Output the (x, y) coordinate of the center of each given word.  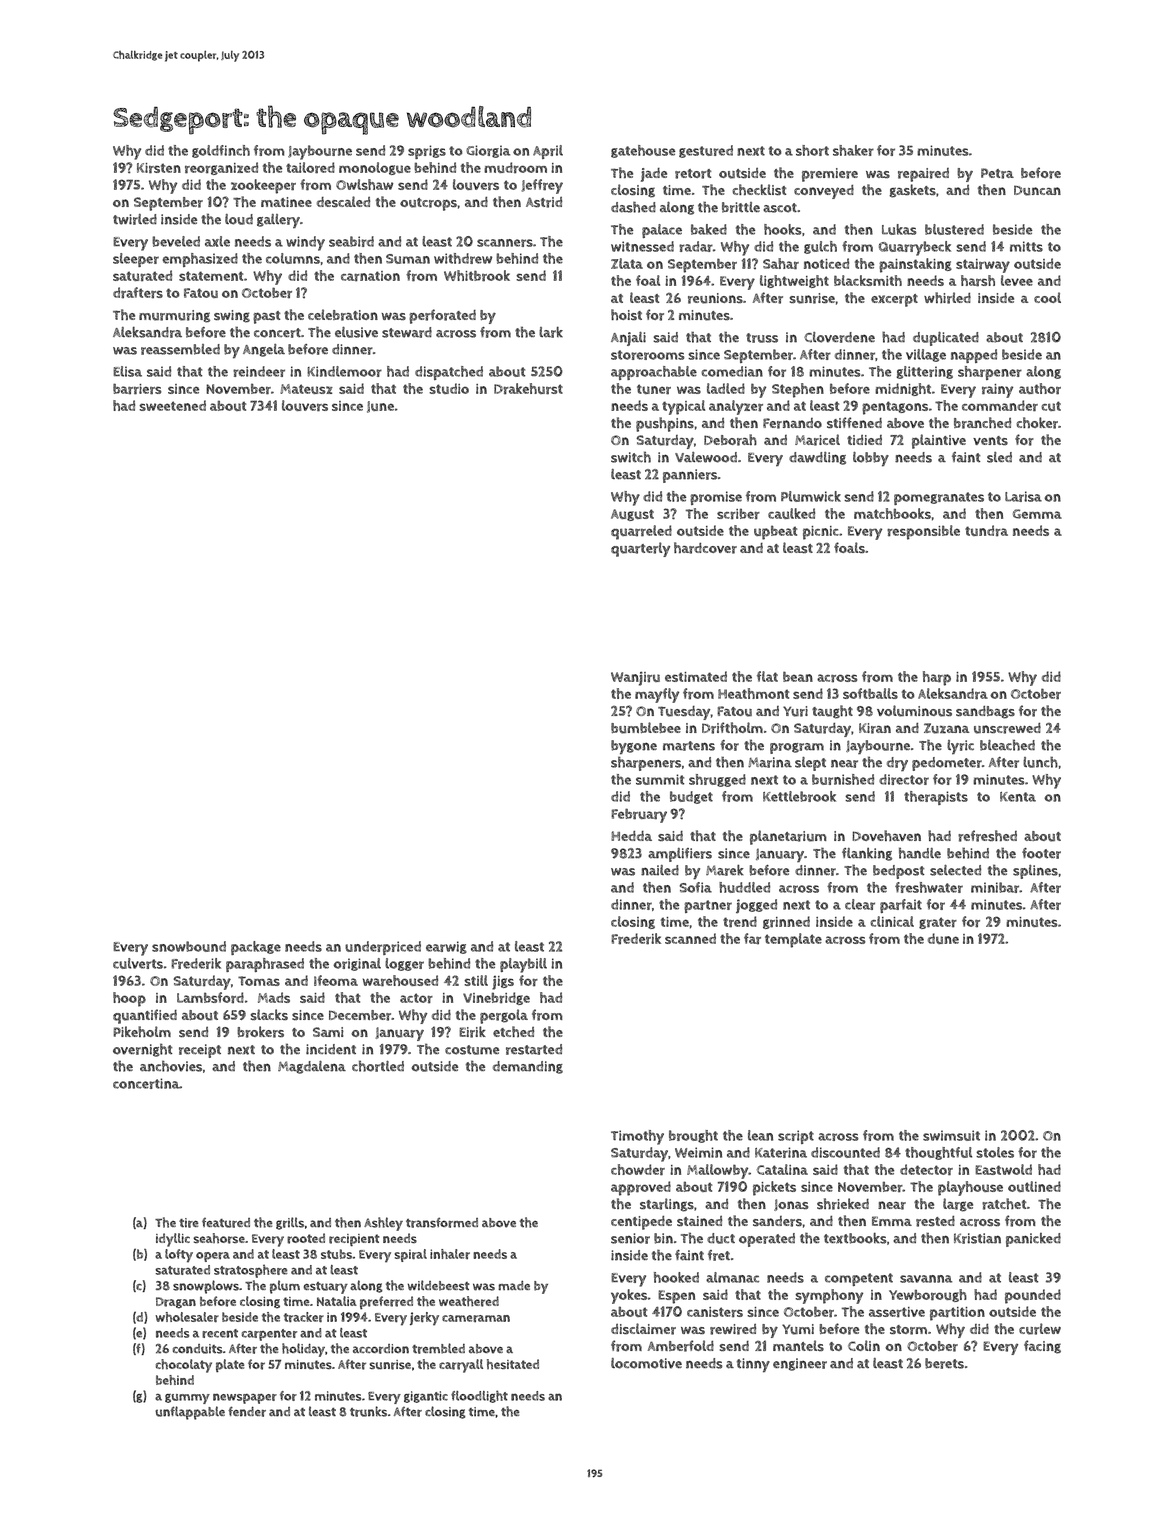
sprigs (427, 152)
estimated (696, 676)
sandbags (985, 712)
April (548, 152)
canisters (715, 1312)
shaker (853, 150)
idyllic (173, 1240)
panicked (1033, 1240)
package (256, 948)
